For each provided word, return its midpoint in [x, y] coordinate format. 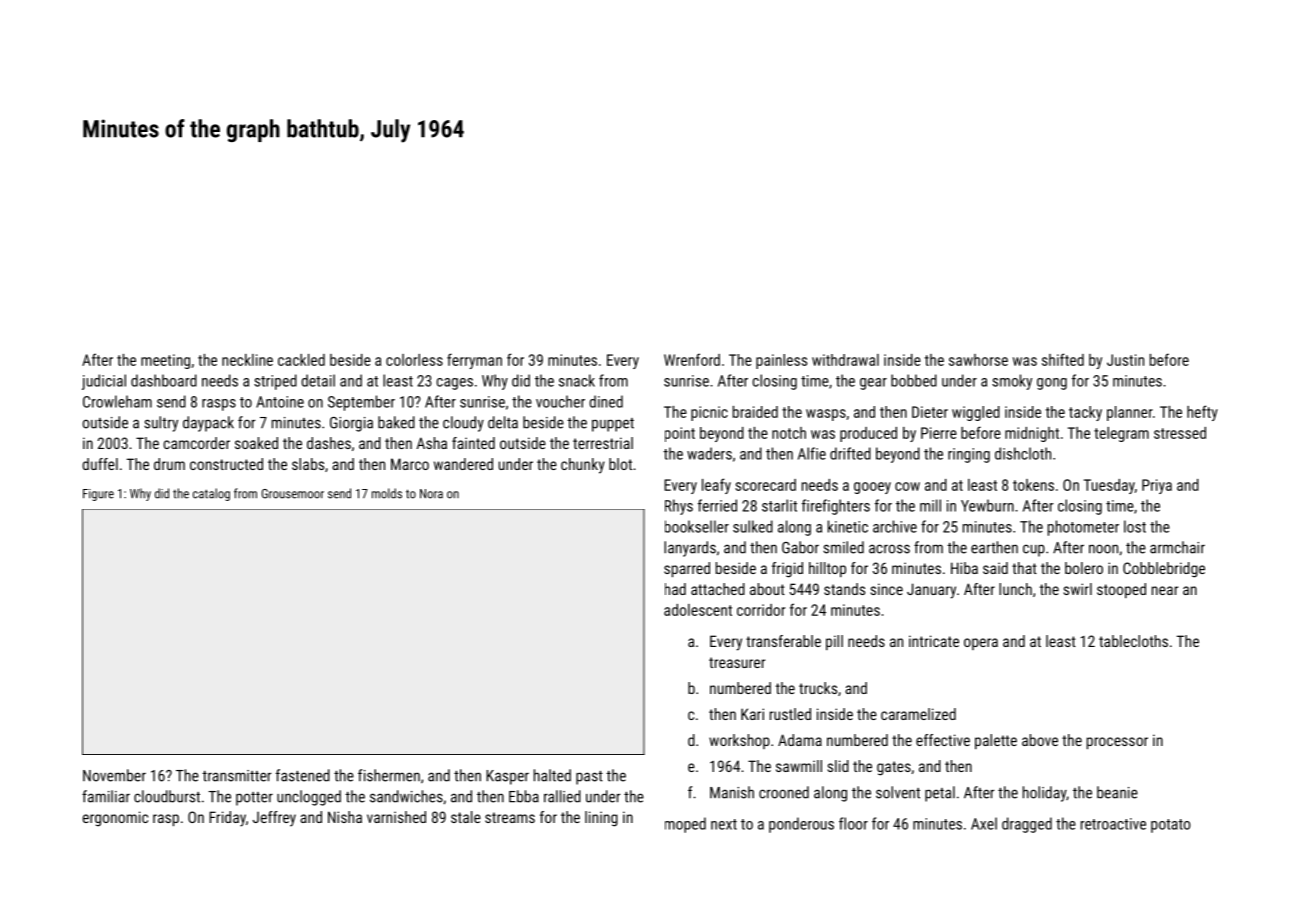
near [1165, 590]
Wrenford [692, 359]
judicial [104, 382]
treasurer [737, 662]
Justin [1125, 360]
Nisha [345, 817]
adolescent [698, 610]
